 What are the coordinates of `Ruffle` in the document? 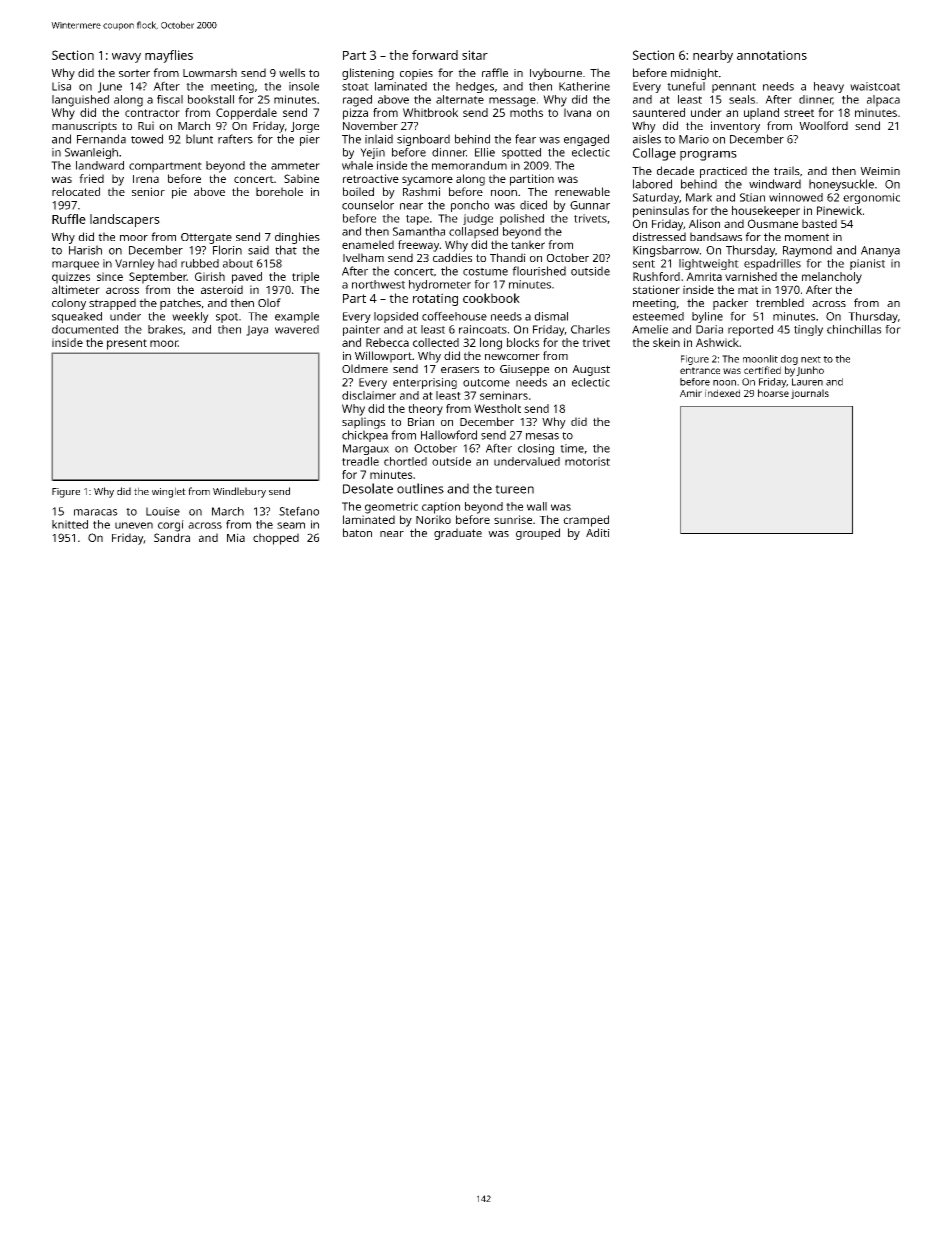 It's located at (69, 219).
